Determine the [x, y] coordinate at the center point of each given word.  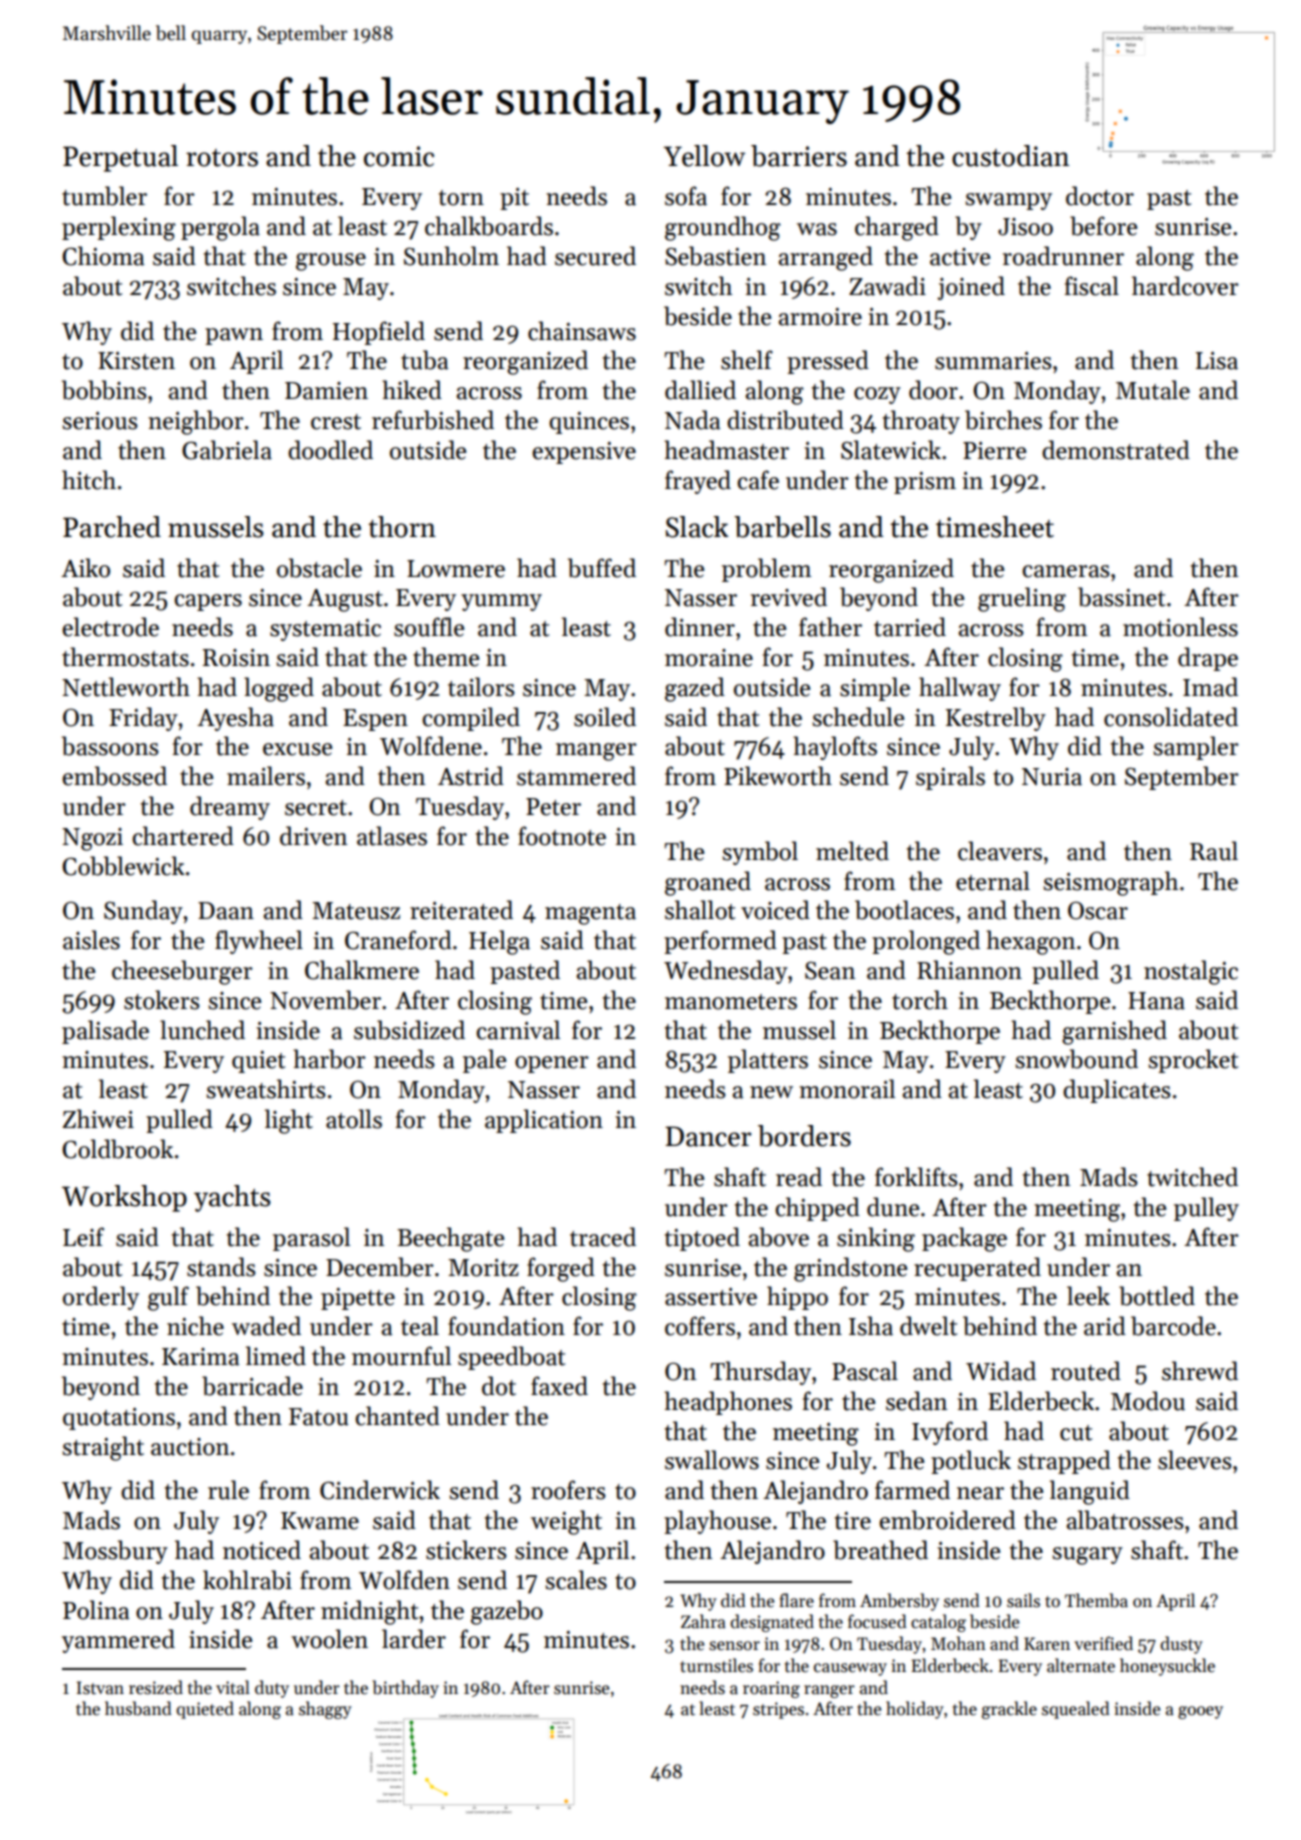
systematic [325, 630]
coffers [700, 1326]
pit [514, 199]
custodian [1010, 156]
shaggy [325, 1710]
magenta [590, 914]
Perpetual [120, 158]
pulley [1206, 1209]
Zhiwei [98, 1119]
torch [920, 1000]
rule [228, 1490]
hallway [960, 689]
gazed [695, 689]
